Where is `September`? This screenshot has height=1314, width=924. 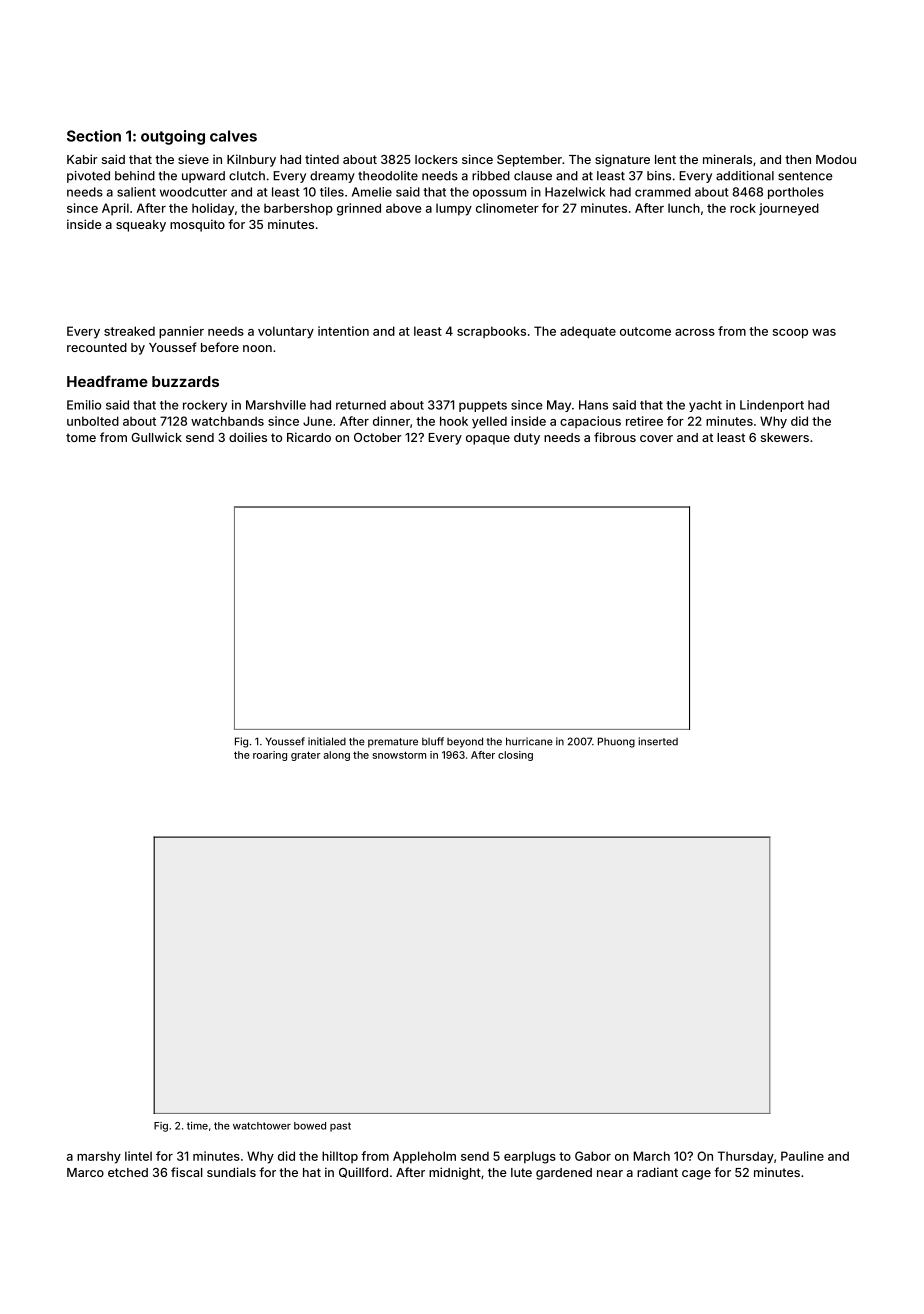 September is located at coordinates (529, 161).
